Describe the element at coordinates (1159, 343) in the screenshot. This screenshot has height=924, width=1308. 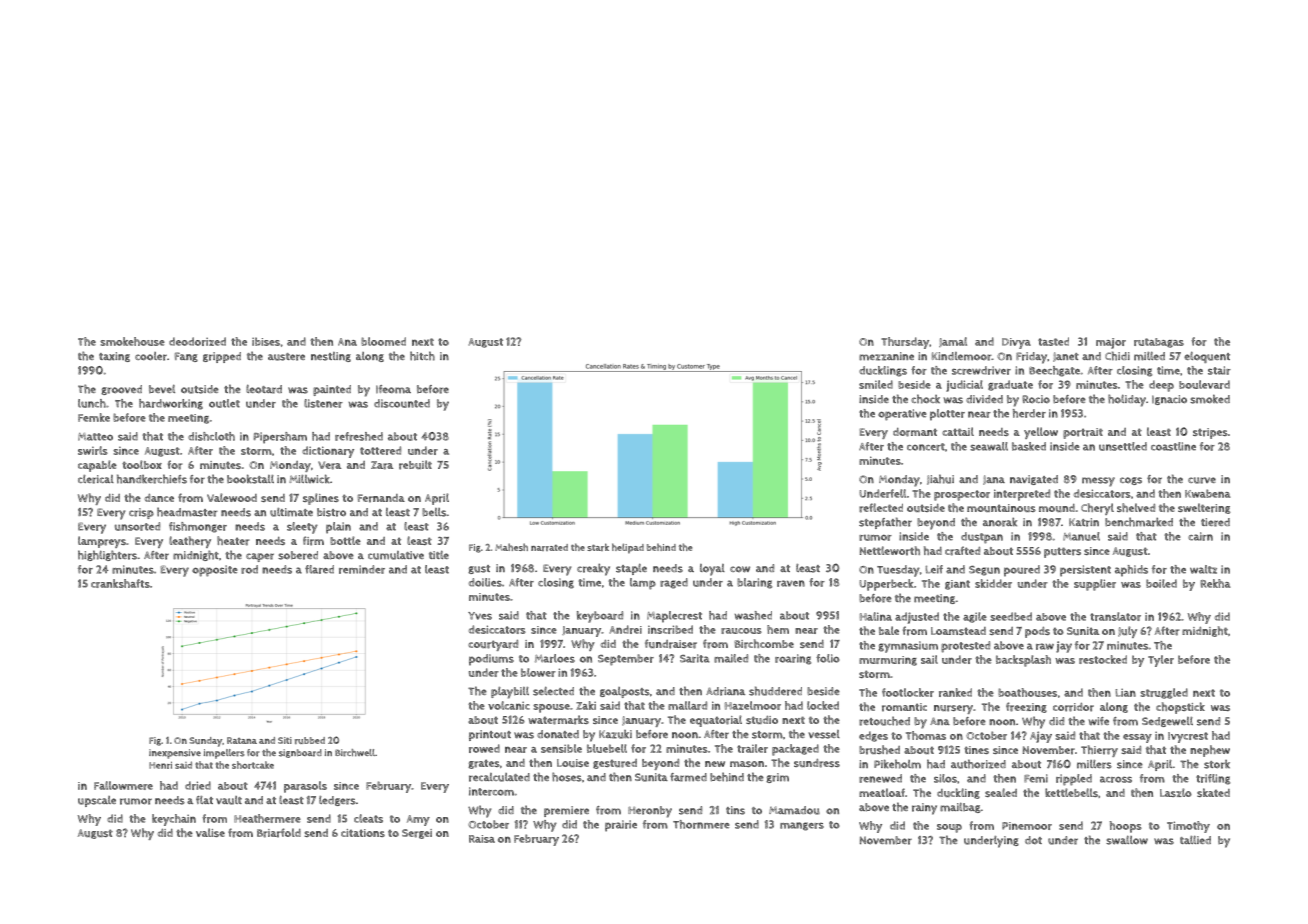
I see `rutabagas` at that location.
